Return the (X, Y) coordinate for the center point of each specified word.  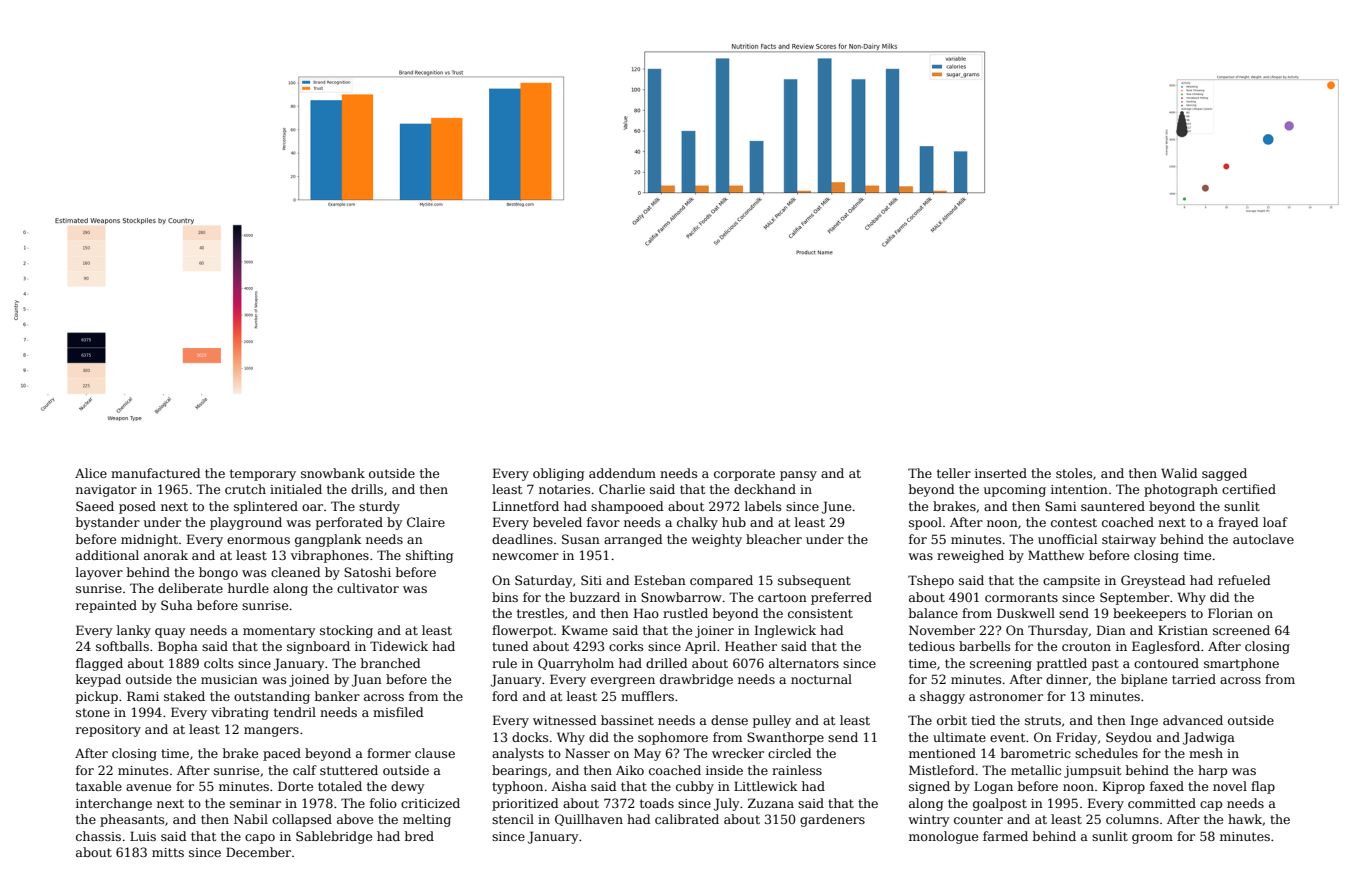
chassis (98, 836)
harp (1212, 771)
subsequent (814, 581)
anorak (166, 555)
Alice (91, 473)
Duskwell (1026, 613)
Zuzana (771, 803)
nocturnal (821, 679)
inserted (1001, 473)
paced (282, 754)
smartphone (1241, 664)
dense (729, 720)
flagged (99, 664)
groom (1152, 839)
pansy (798, 476)
